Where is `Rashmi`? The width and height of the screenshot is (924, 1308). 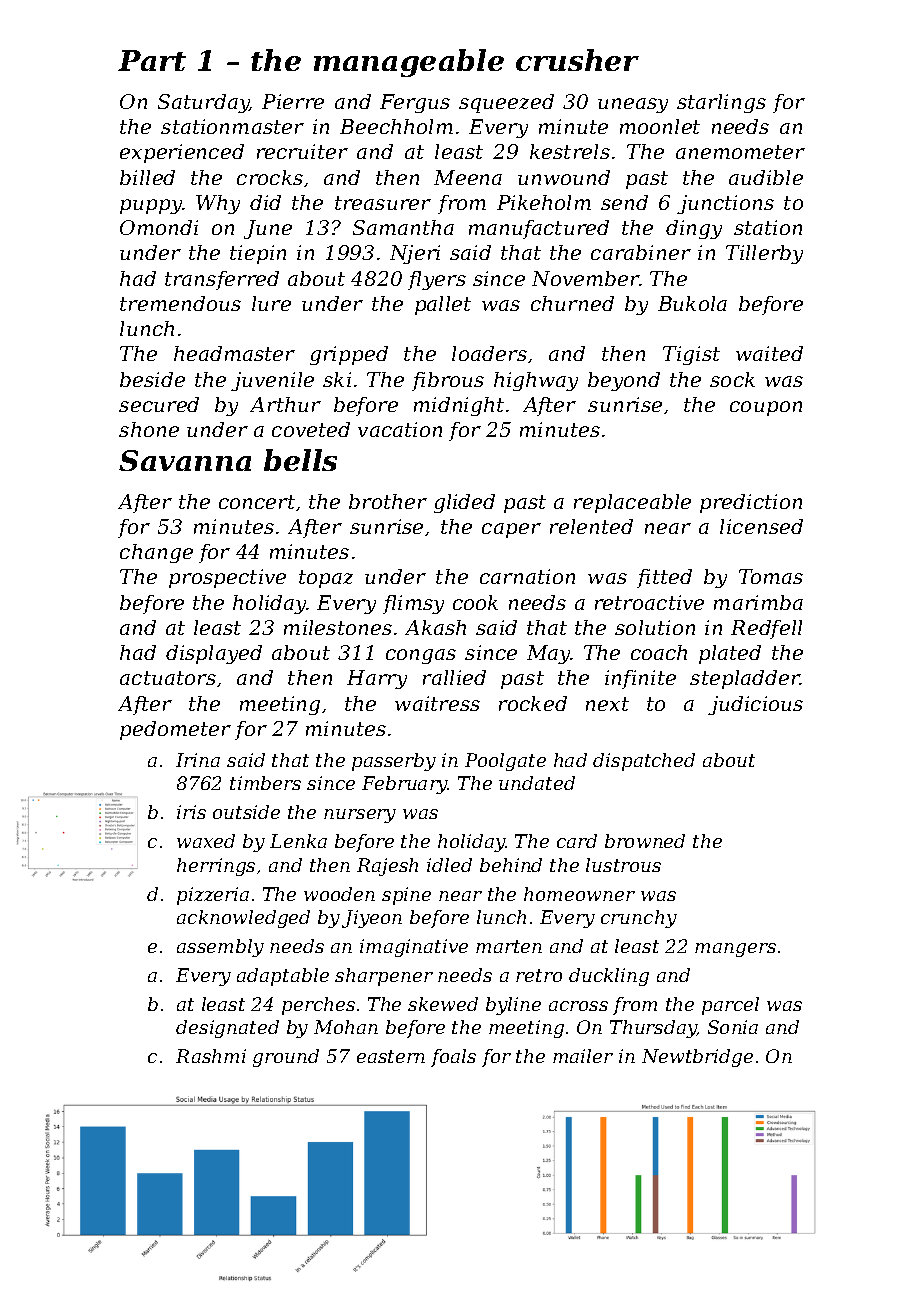
Rashmi is located at coordinates (211, 1056).
